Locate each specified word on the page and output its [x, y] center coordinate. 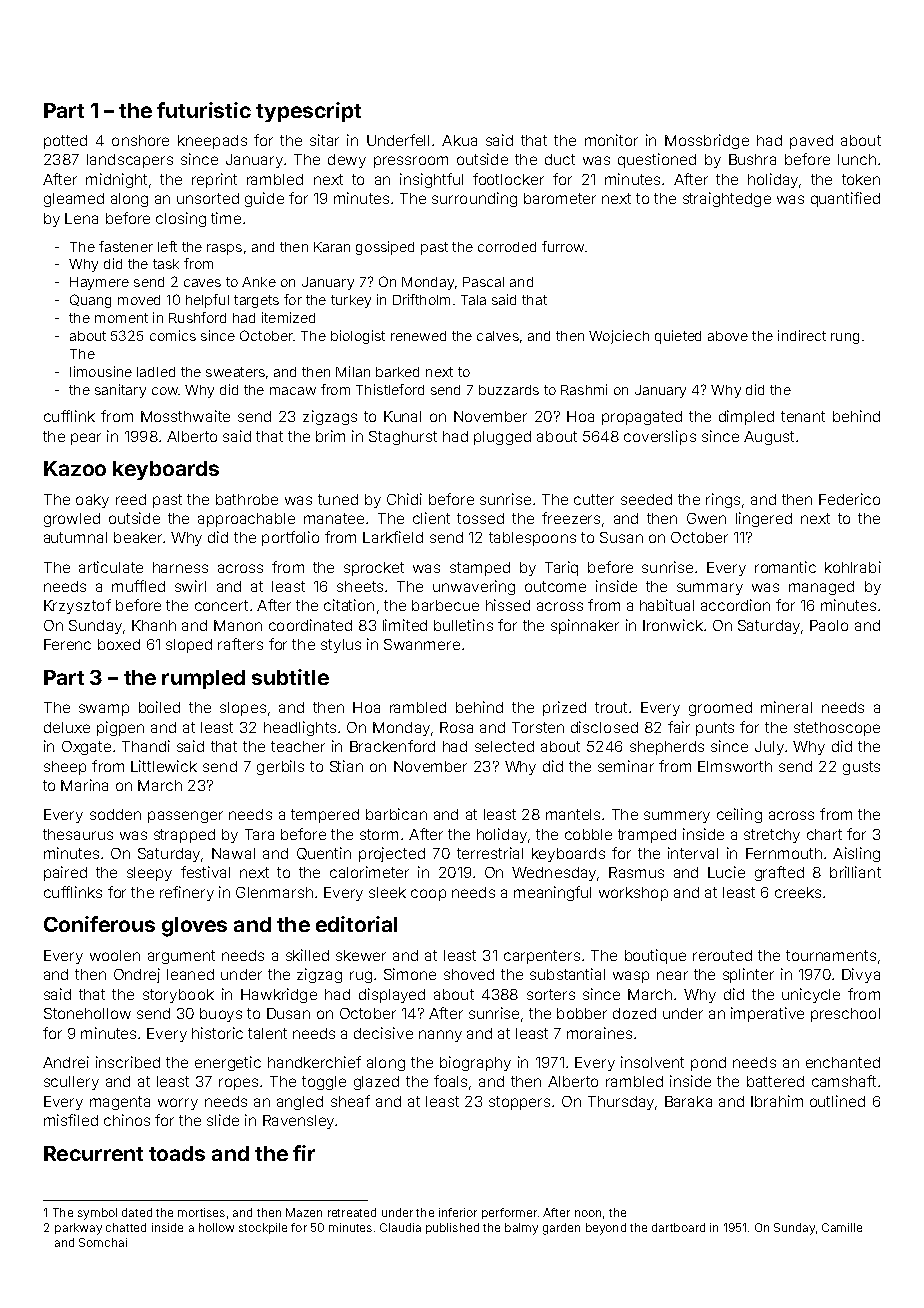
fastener [126, 246]
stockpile [263, 1228]
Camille [842, 1227]
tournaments [831, 955]
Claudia [400, 1227]
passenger [185, 817]
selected [504, 746]
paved [811, 142]
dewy [347, 161]
